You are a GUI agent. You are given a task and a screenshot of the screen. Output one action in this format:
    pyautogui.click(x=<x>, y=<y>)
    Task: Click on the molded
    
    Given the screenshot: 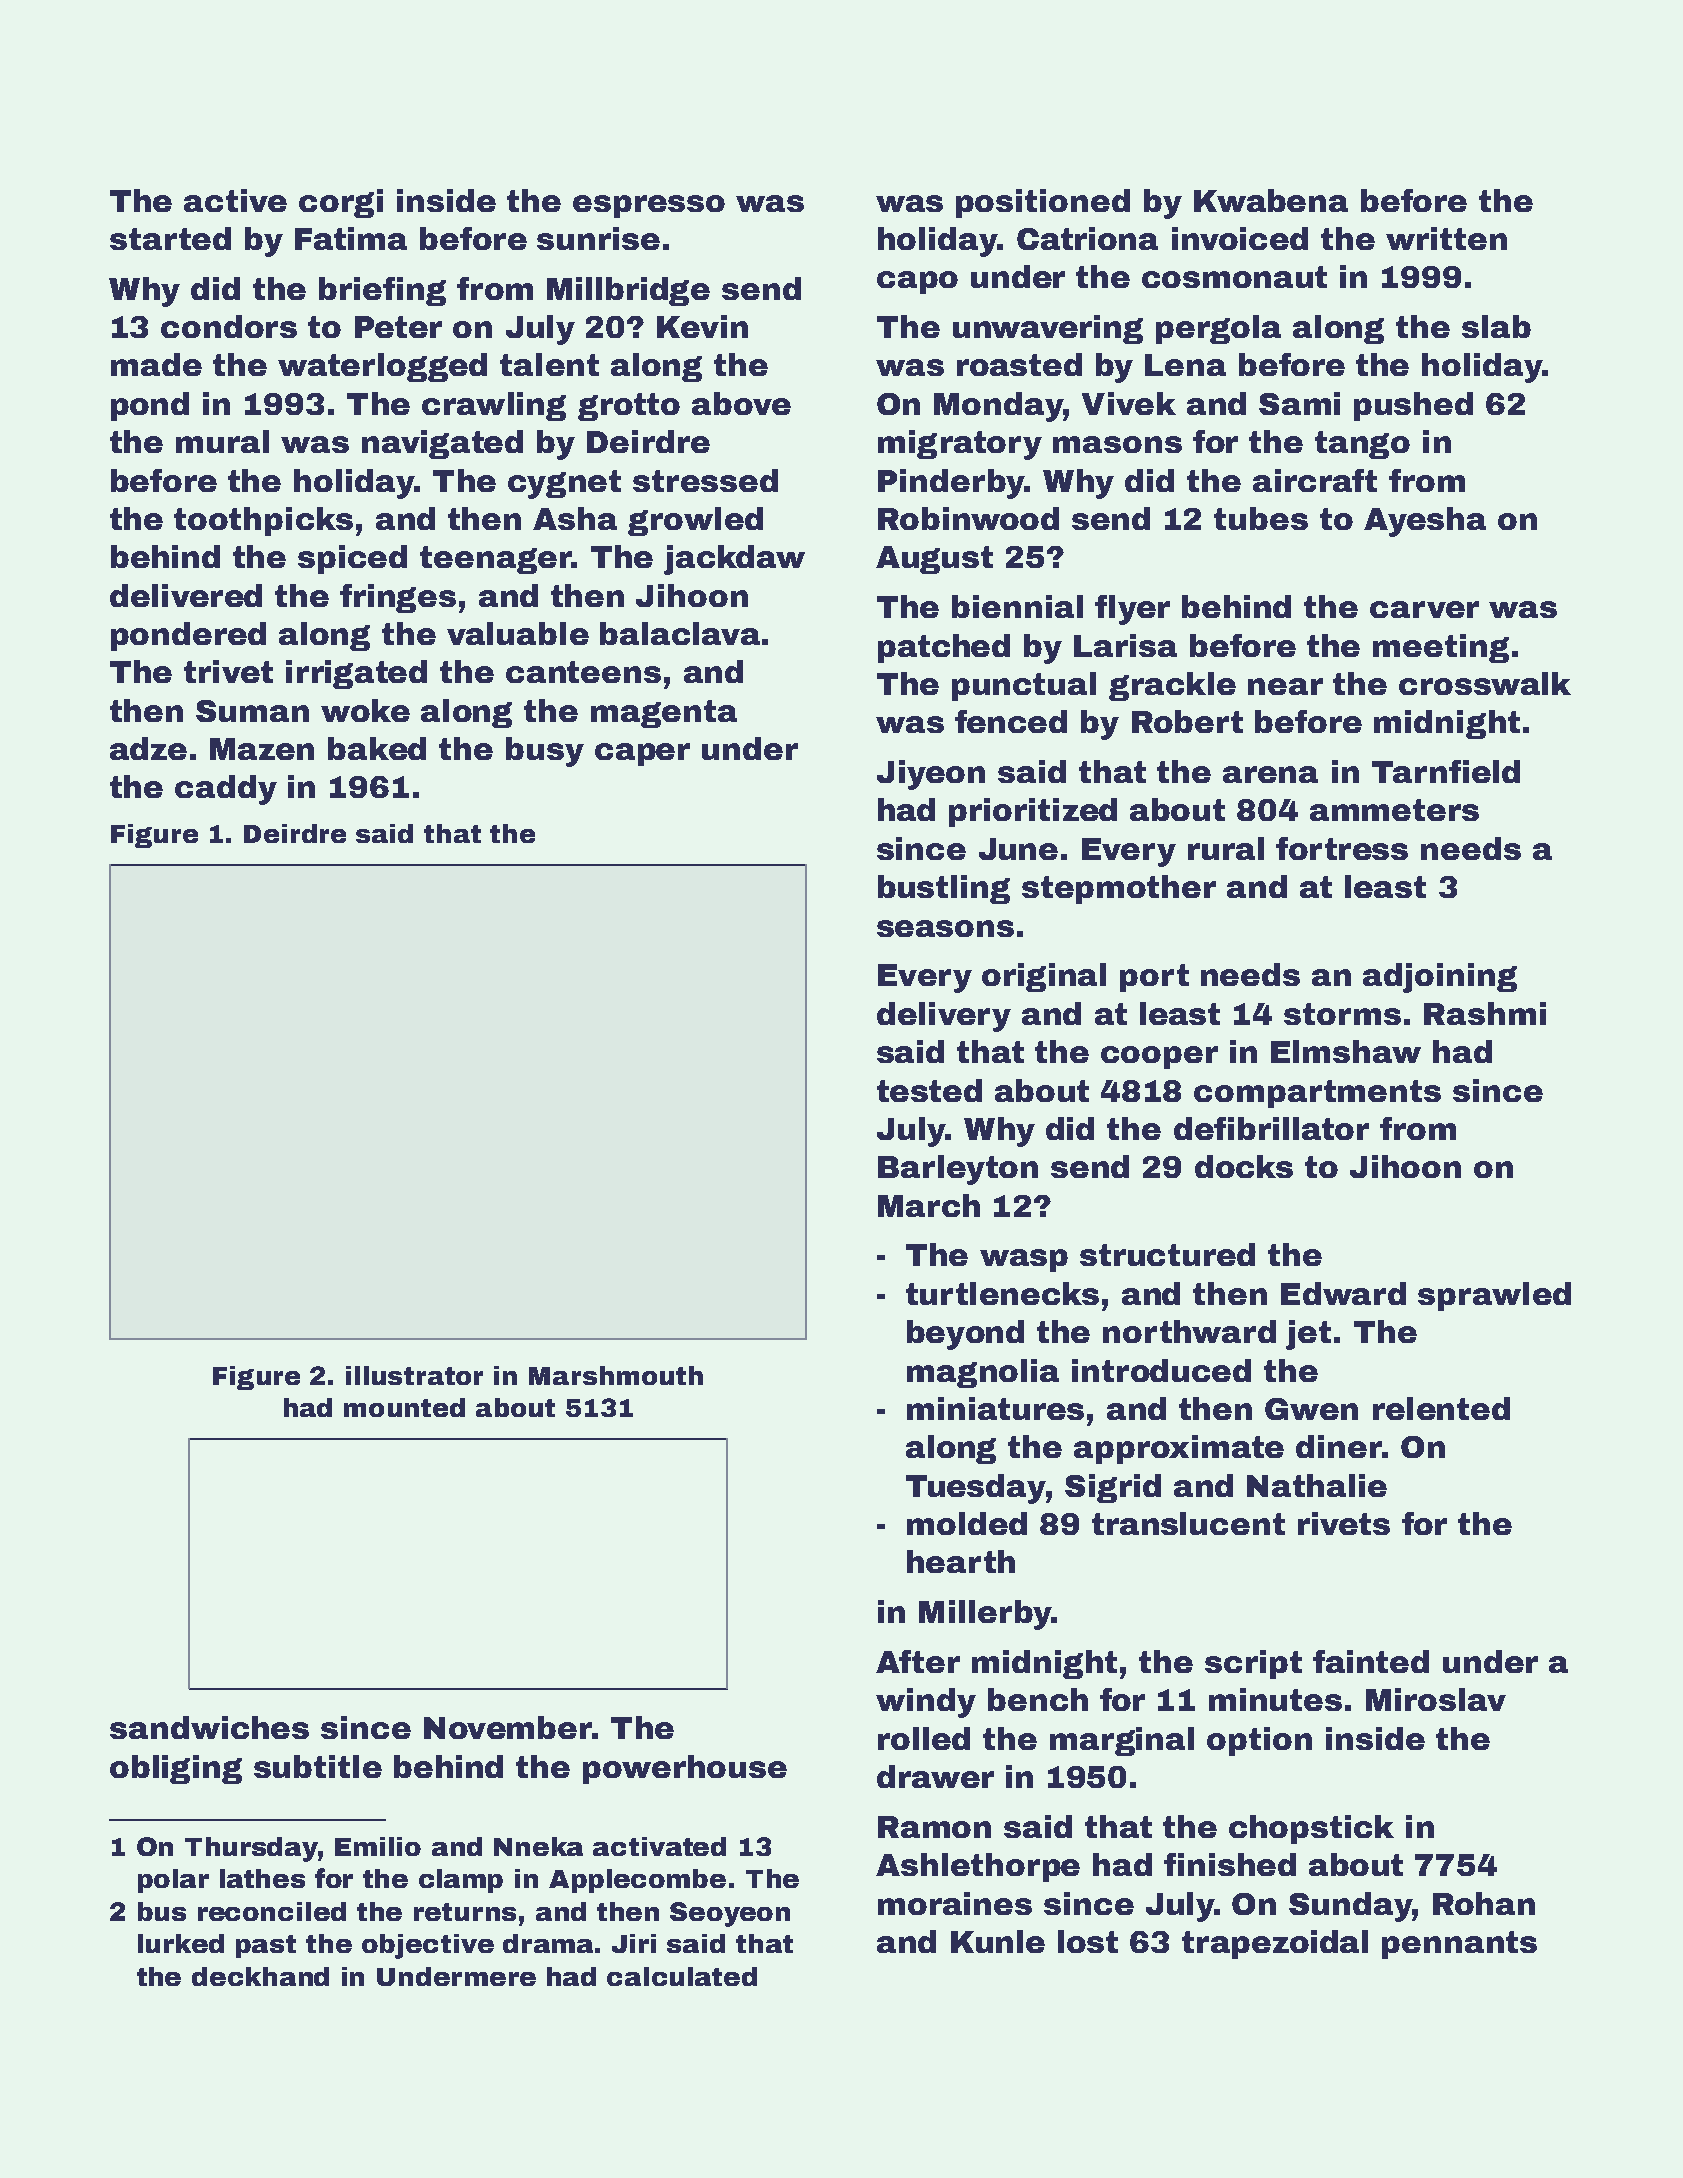 What is the action you would take?
    pyautogui.click(x=967, y=1523)
